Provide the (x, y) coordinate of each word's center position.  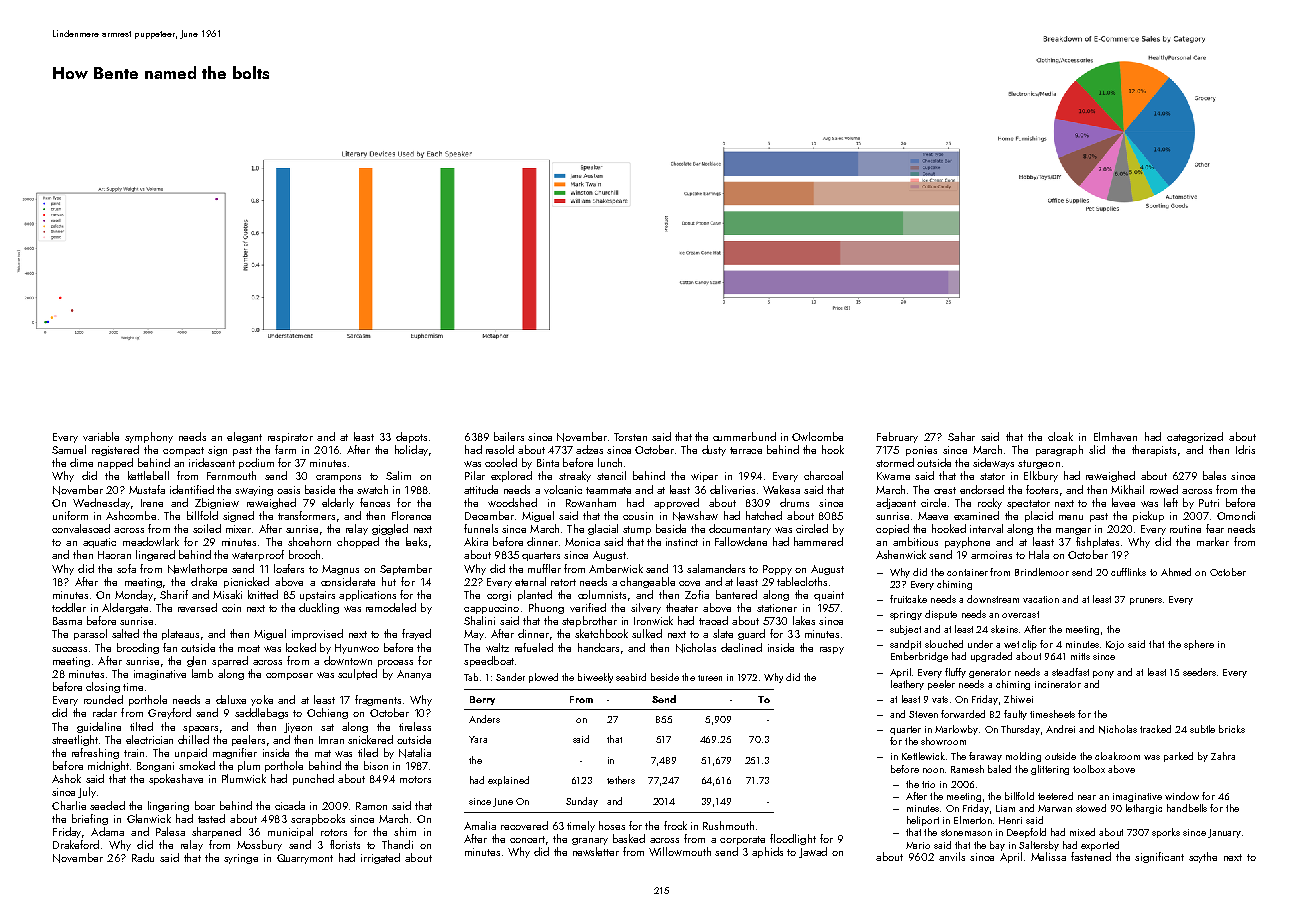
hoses (612, 825)
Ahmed (1176, 572)
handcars (598, 647)
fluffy (955, 673)
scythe (1203, 857)
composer (289, 676)
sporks (1166, 833)
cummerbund (744, 436)
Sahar (961, 436)
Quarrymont (305, 859)
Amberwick (616, 568)
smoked (197, 765)
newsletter (596, 851)
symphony (149, 437)
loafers (289, 568)
